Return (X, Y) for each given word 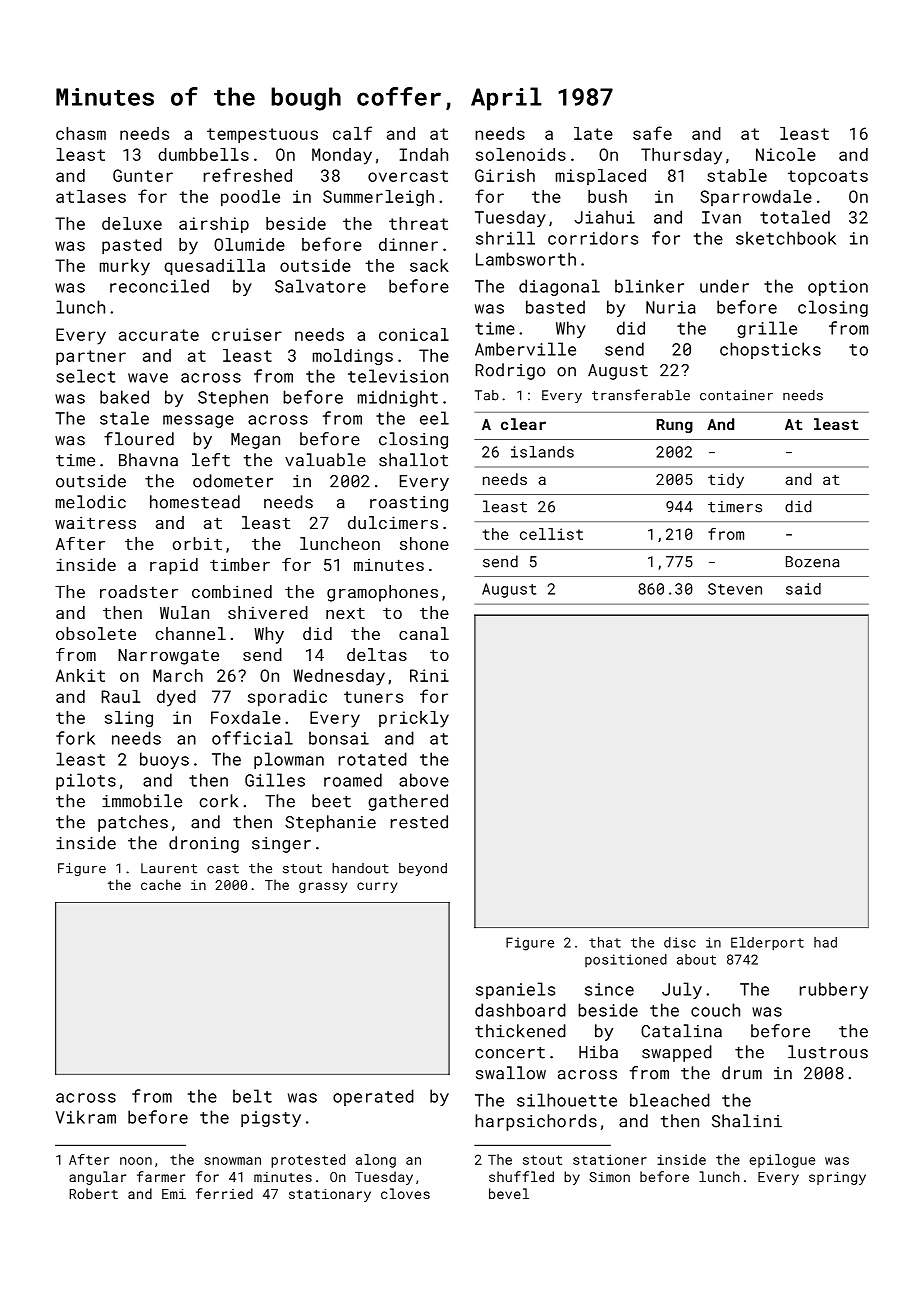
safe (652, 133)
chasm (81, 133)
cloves (405, 1193)
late (593, 133)
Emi (174, 1194)
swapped (677, 1053)
